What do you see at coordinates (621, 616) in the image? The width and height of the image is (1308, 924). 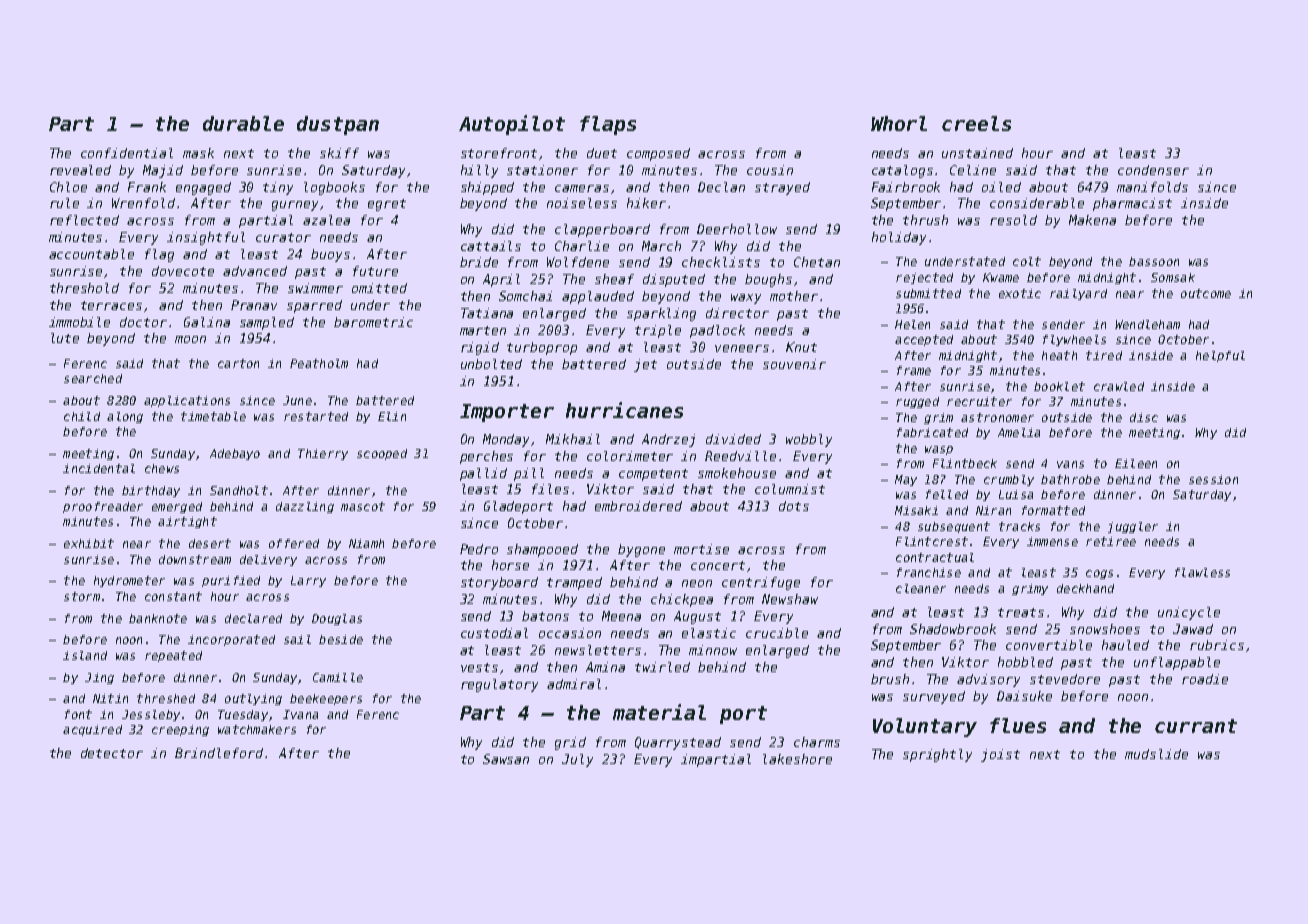 I see `Meena` at bounding box center [621, 616].
